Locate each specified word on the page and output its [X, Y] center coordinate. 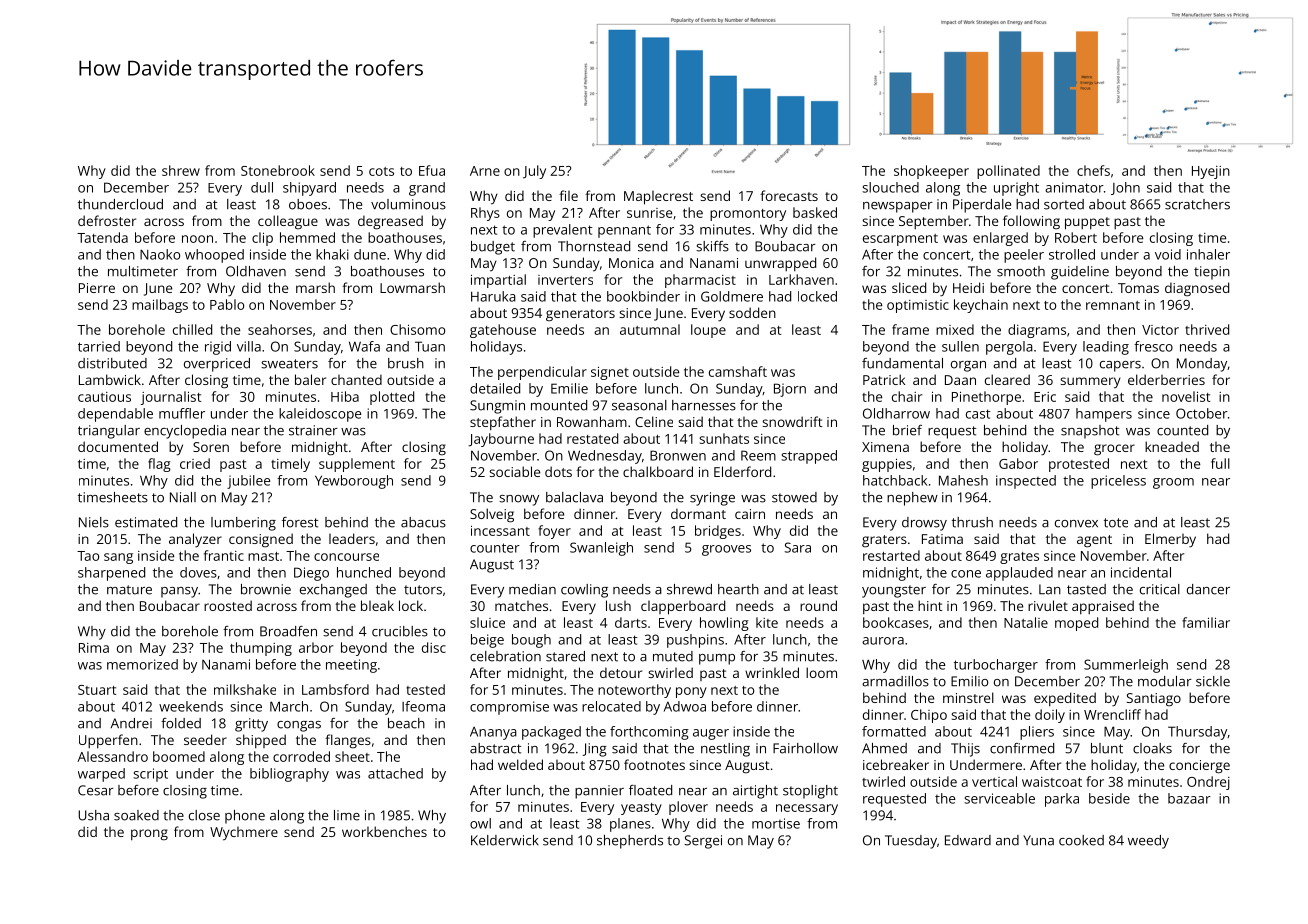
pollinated [1008, 172]
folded [181, 723]
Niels [94, 522]
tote [1116, 523]
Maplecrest [658, 198]
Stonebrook [278, 170]
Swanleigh [601, 549]
